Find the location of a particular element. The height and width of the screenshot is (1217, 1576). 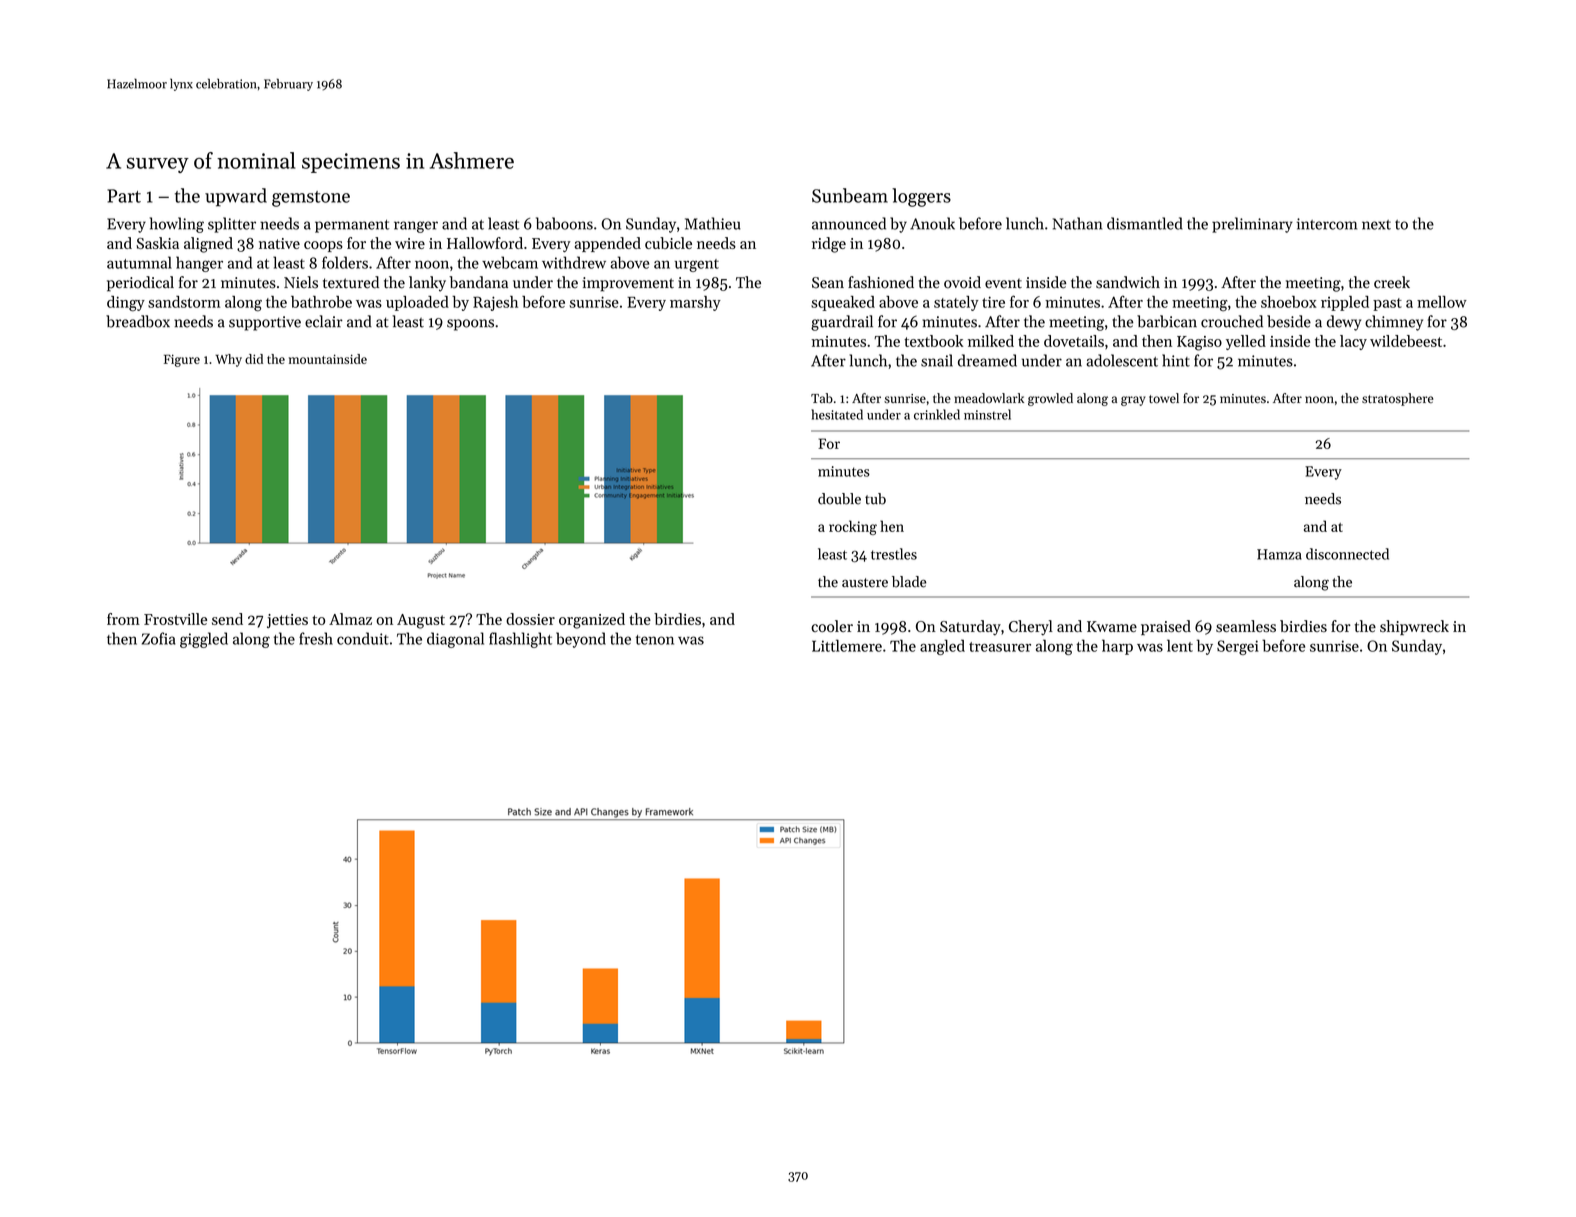

preliminary is located at coordinates (1252, 225).
